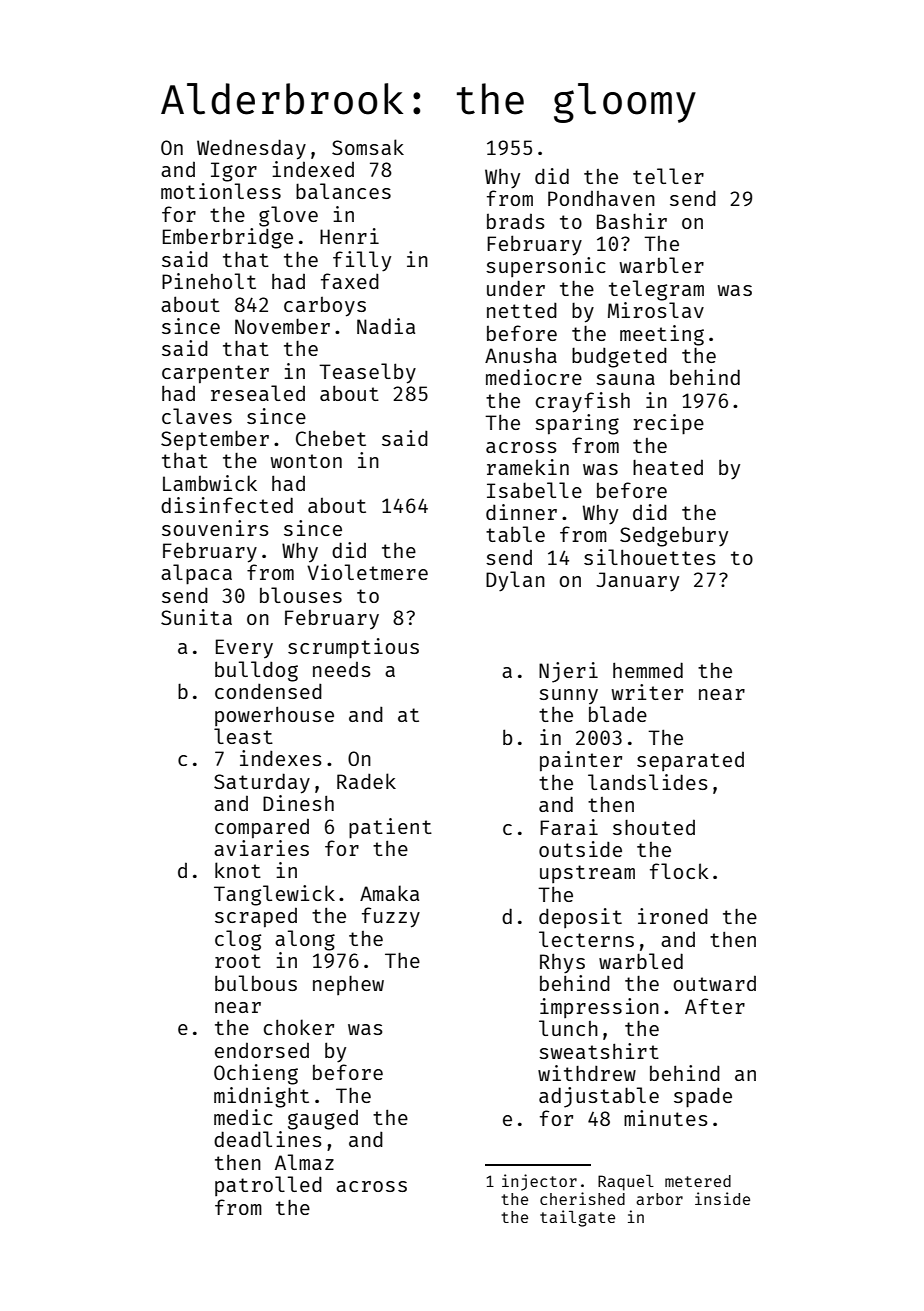  I want to click on minutes, so click(666, 1118).
